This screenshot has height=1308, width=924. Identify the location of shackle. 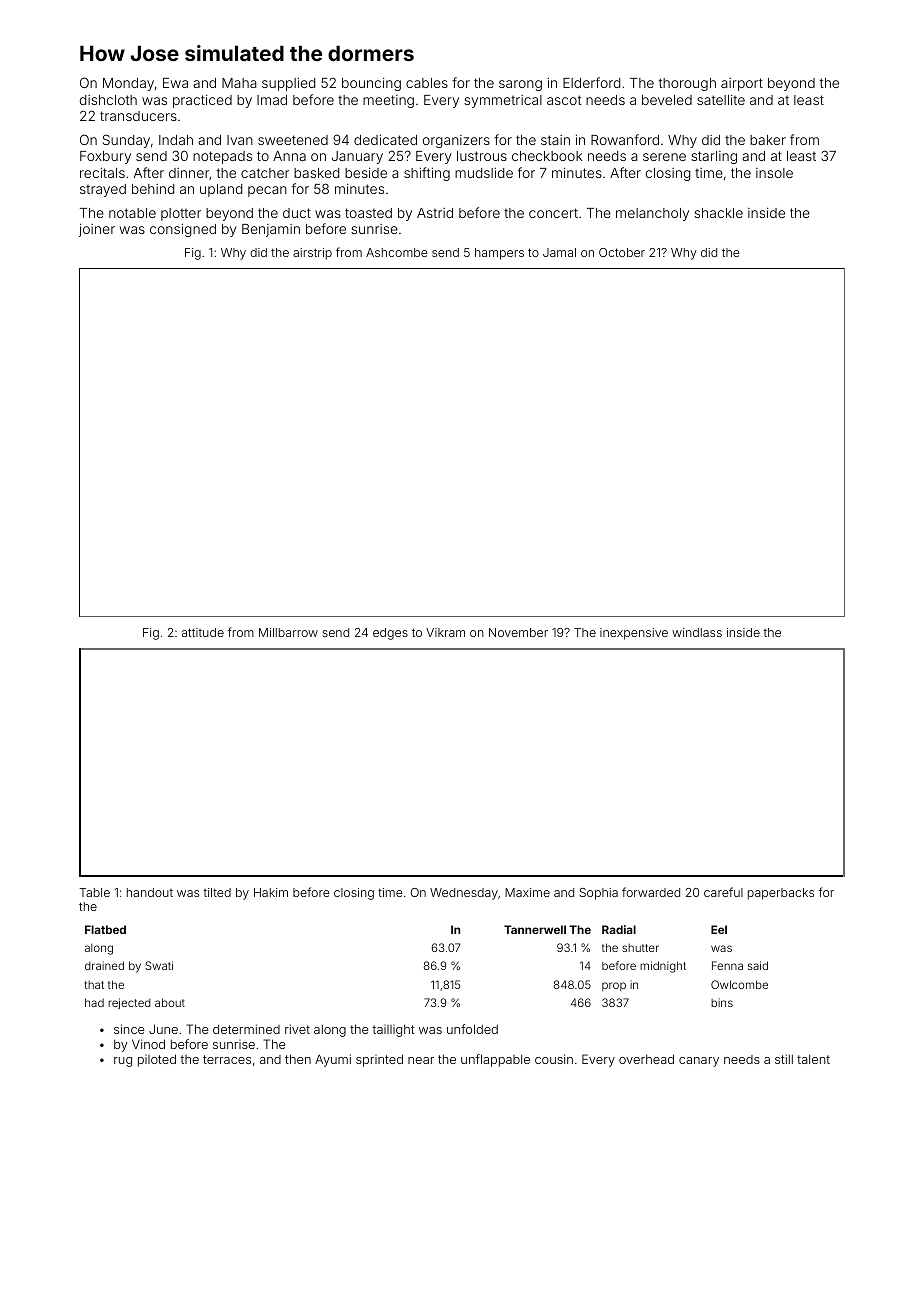
(718, 213).
